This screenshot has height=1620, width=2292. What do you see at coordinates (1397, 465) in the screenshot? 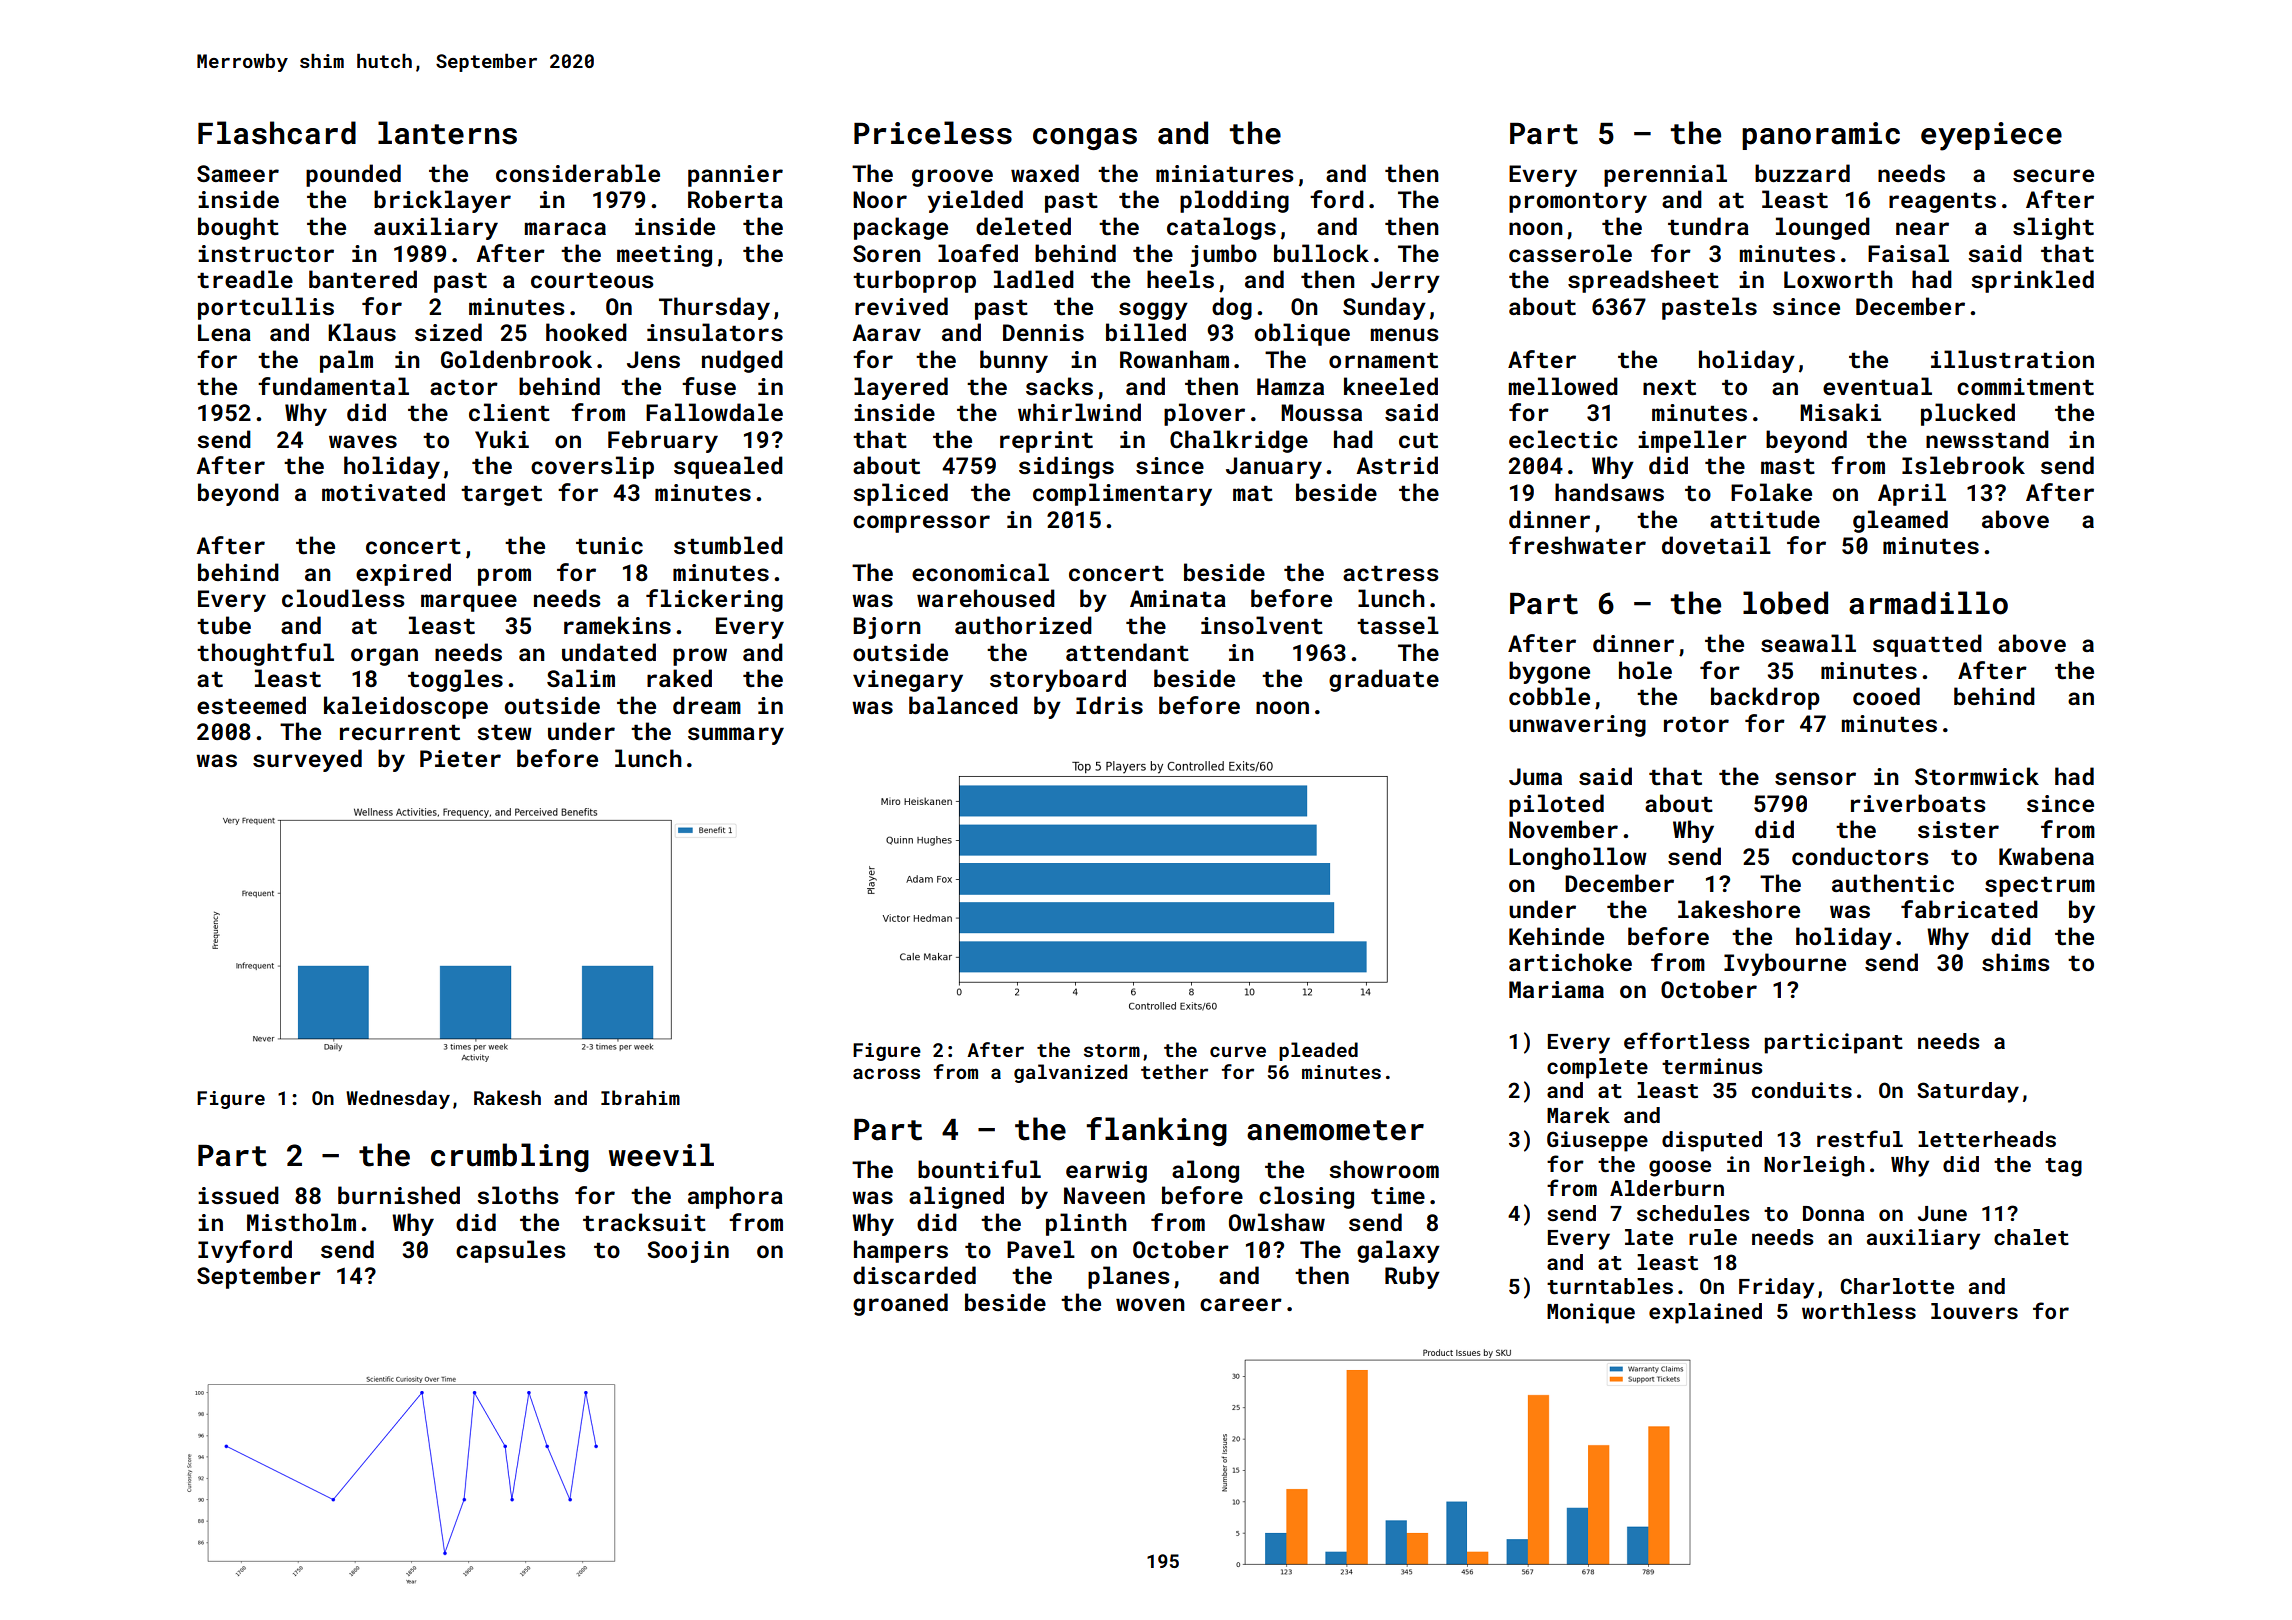
I see `Astrid` at bounding box center [1397, 465].
